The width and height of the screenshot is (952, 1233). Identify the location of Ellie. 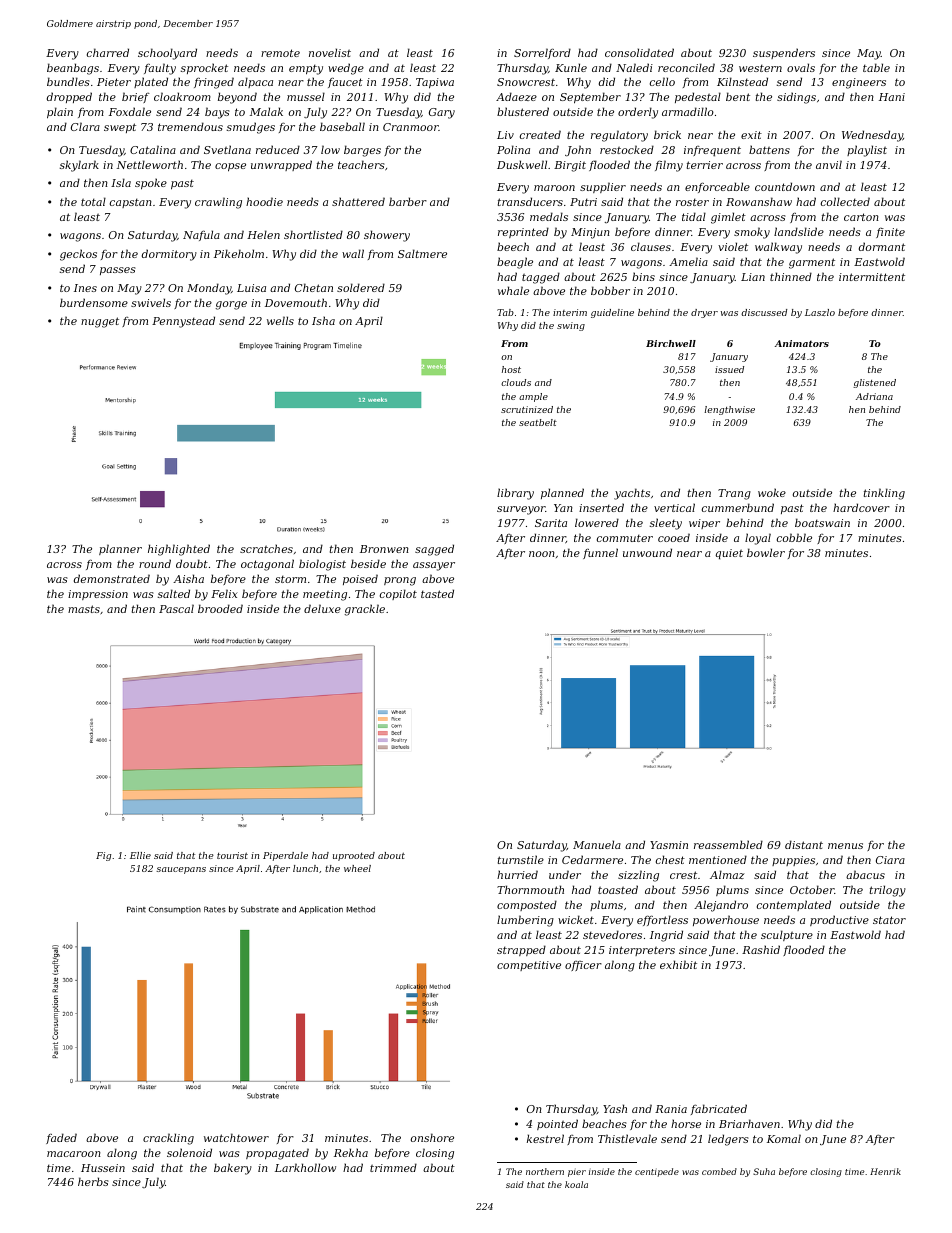
(140, 855).
